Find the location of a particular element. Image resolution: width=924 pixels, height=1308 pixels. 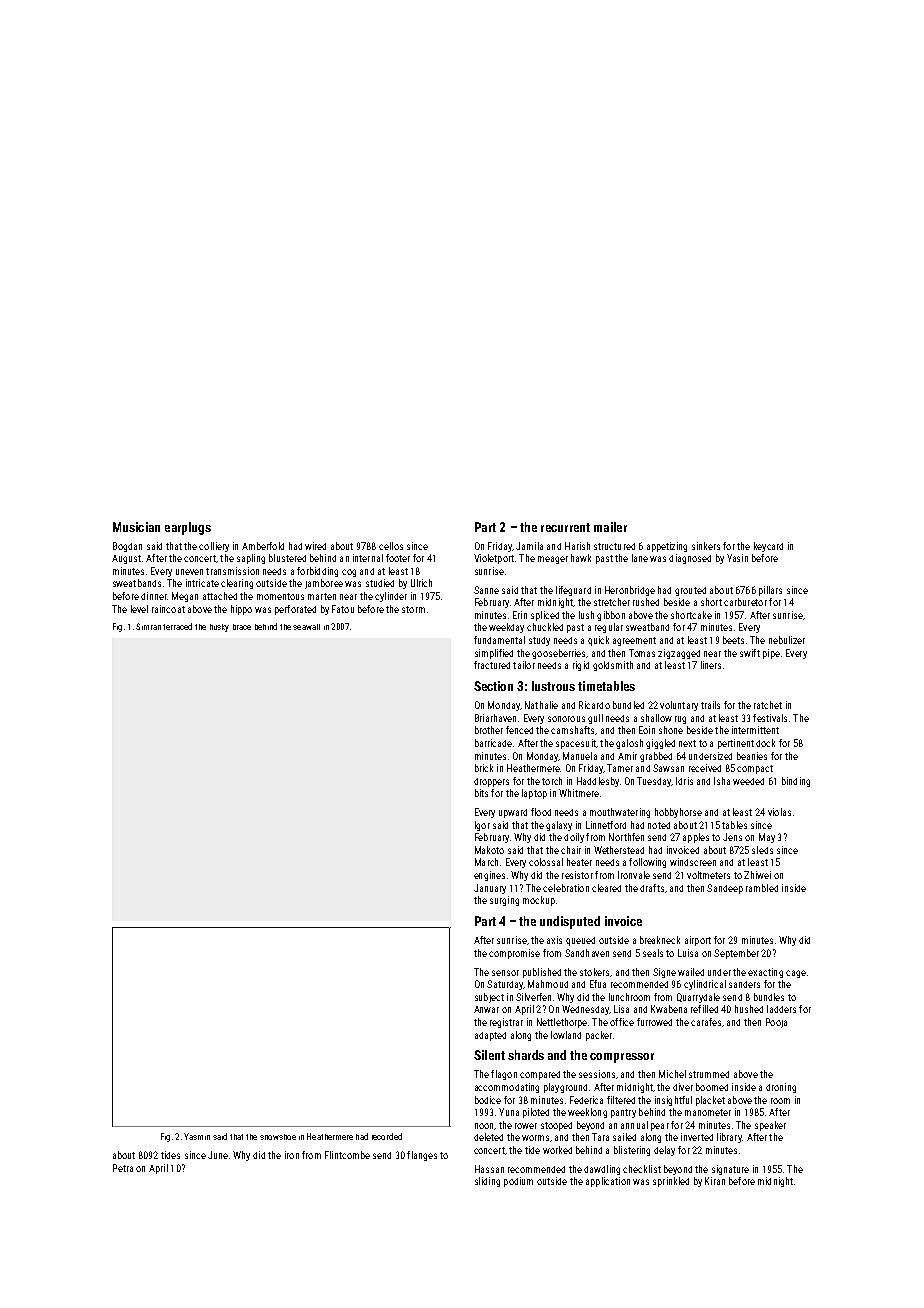

surging is located at coordinates (504, 901).
